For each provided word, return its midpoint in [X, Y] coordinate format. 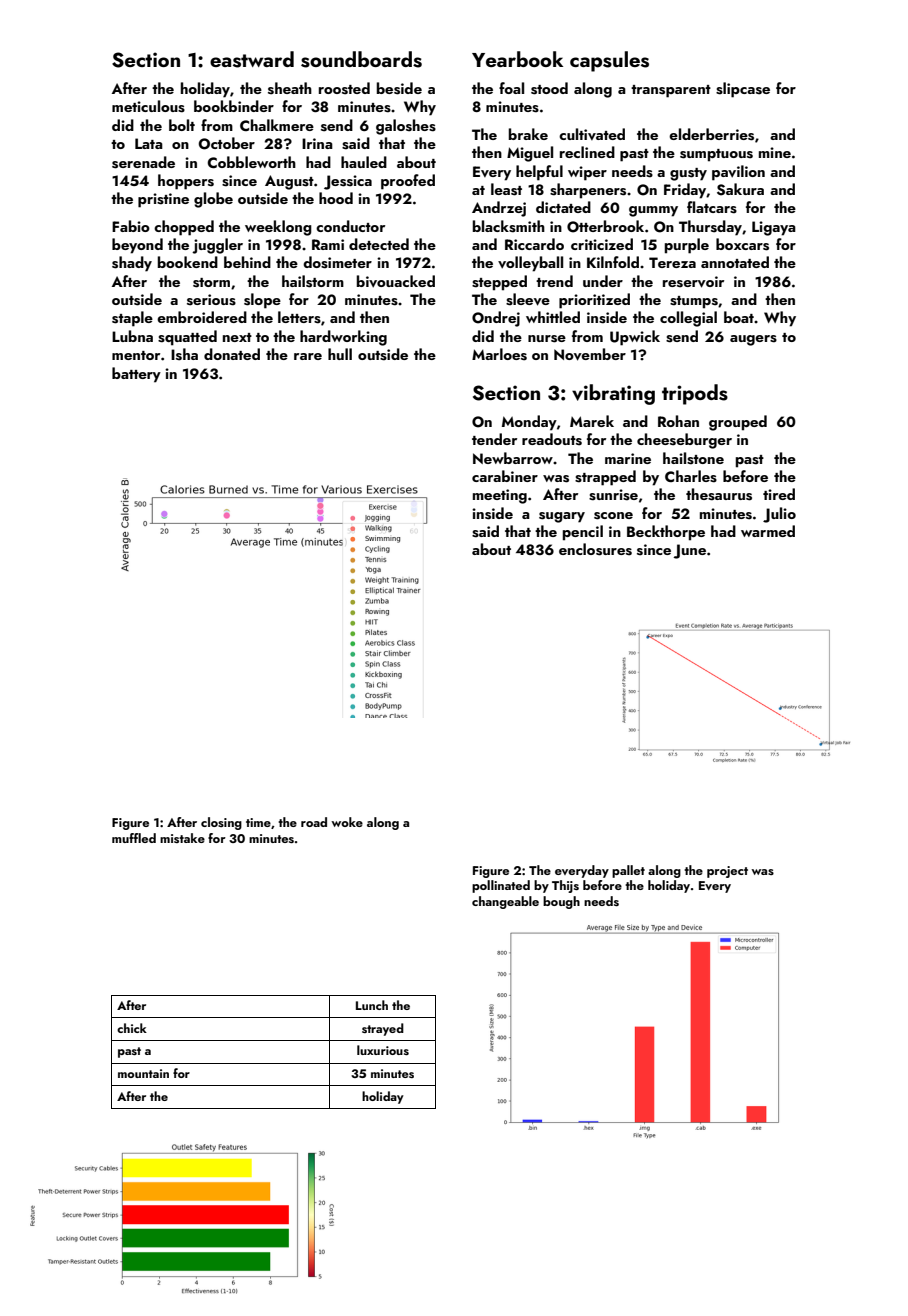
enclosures [595, 549]
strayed [383, 1029]
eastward [252, 59]
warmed [768, 531]
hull [340, 354]
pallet [628, 871]
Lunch [372, 1005]
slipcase [743, 90]
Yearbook [517, 59]
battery [136, 375]
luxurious [383, 1050]
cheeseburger [684, 441]
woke [347, 822]
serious [211, 300]
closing [221, 823]
